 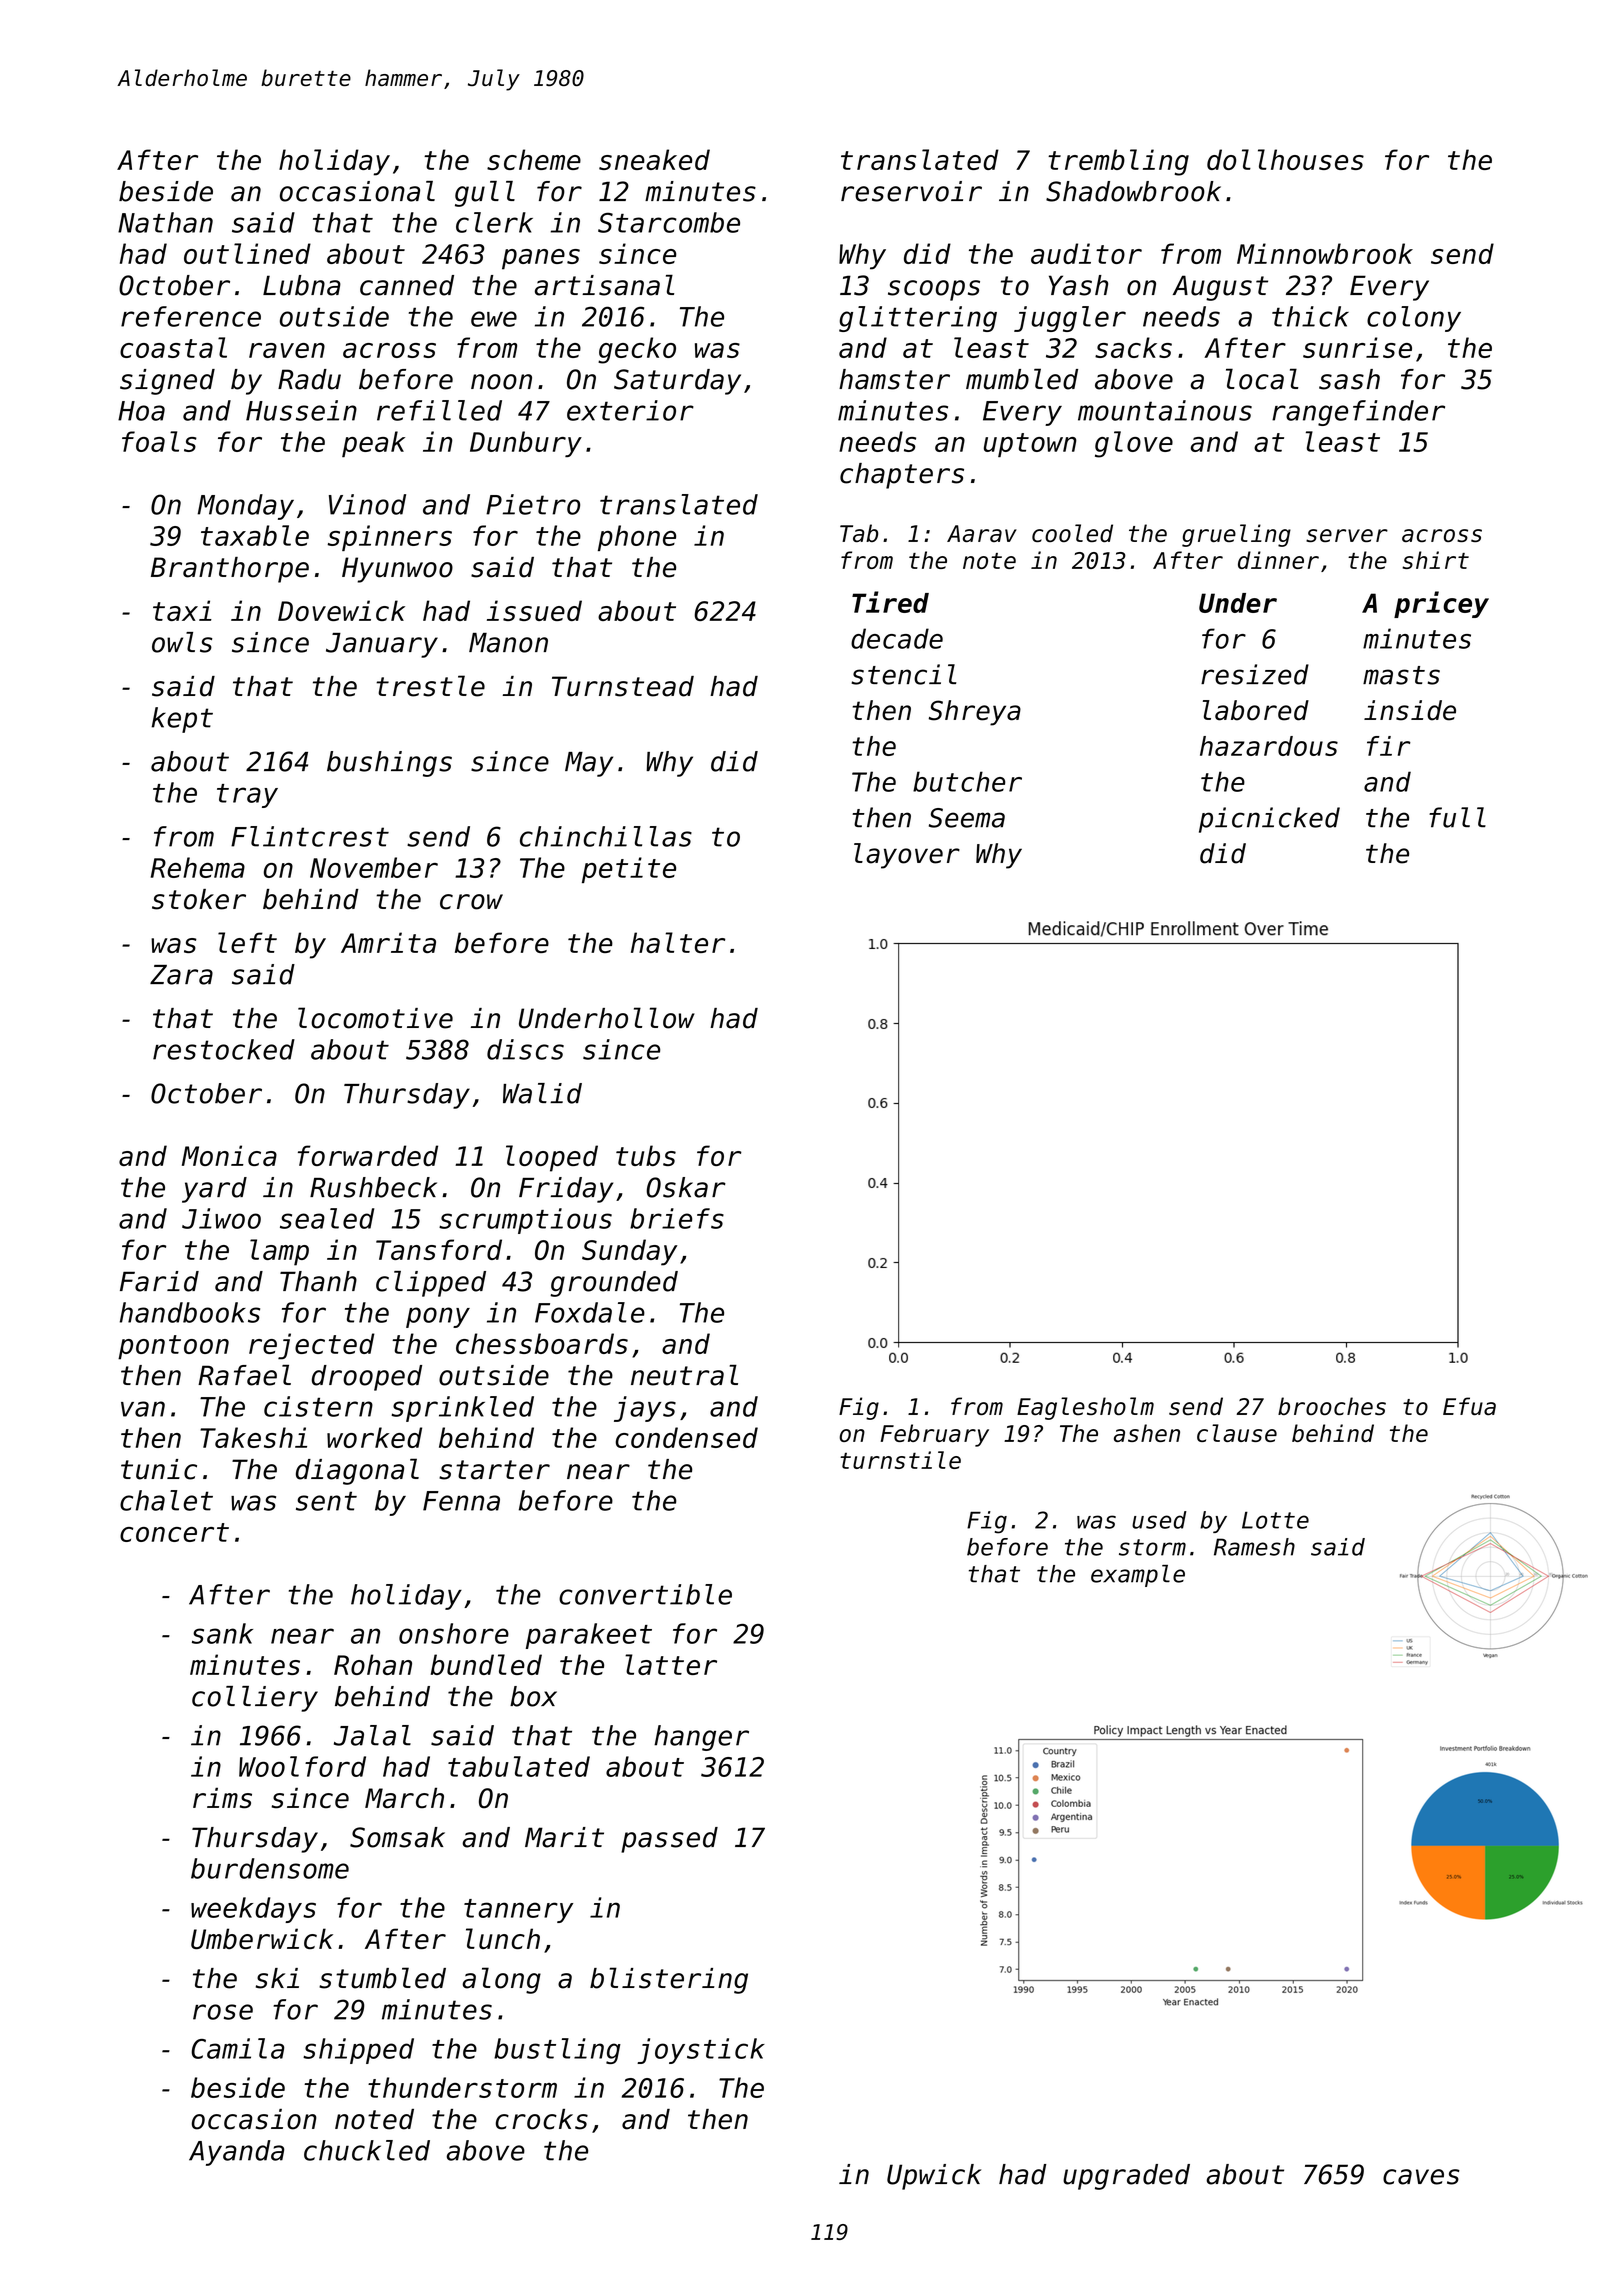 I want to click on raven, so click(x=287, y=350).
